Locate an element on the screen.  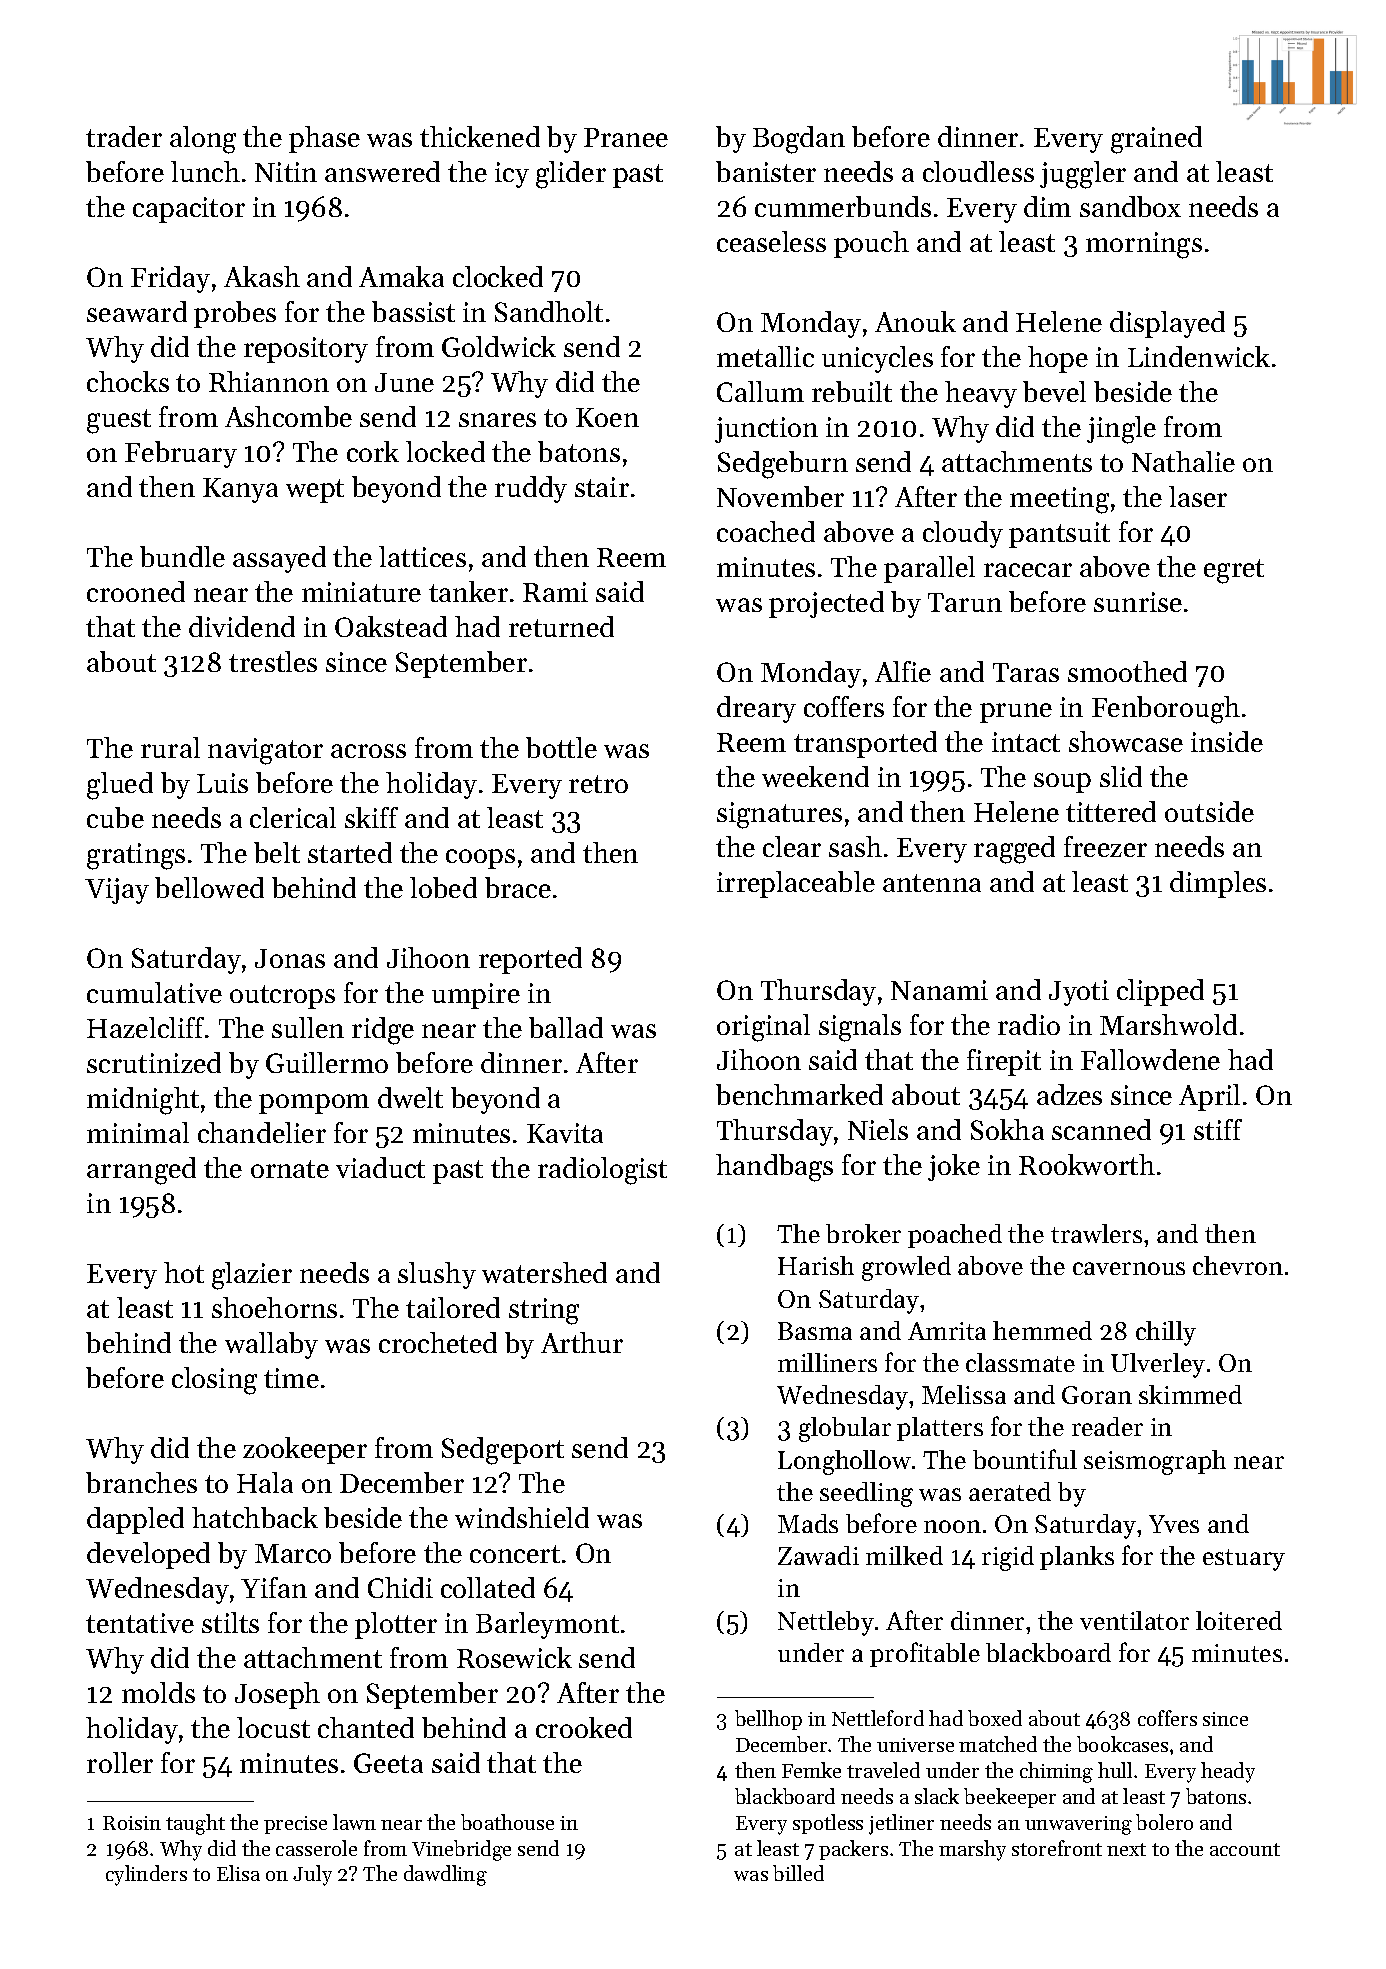
crooned is located at coordinates (136, 591).
